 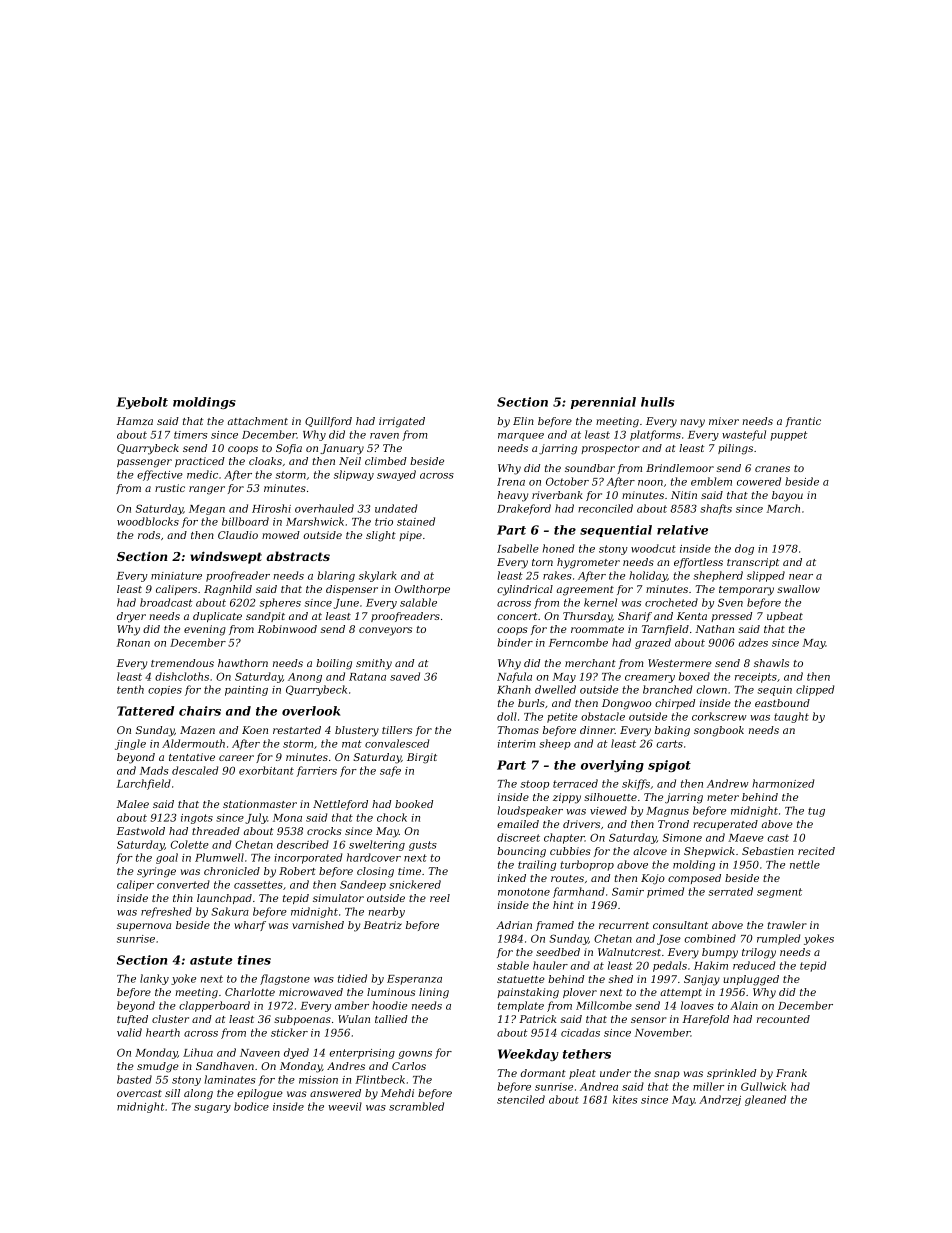 What do you see at coordinates (214, 1006) in the document?
I see `clapperboard` at bounding box center [214, 1006].
